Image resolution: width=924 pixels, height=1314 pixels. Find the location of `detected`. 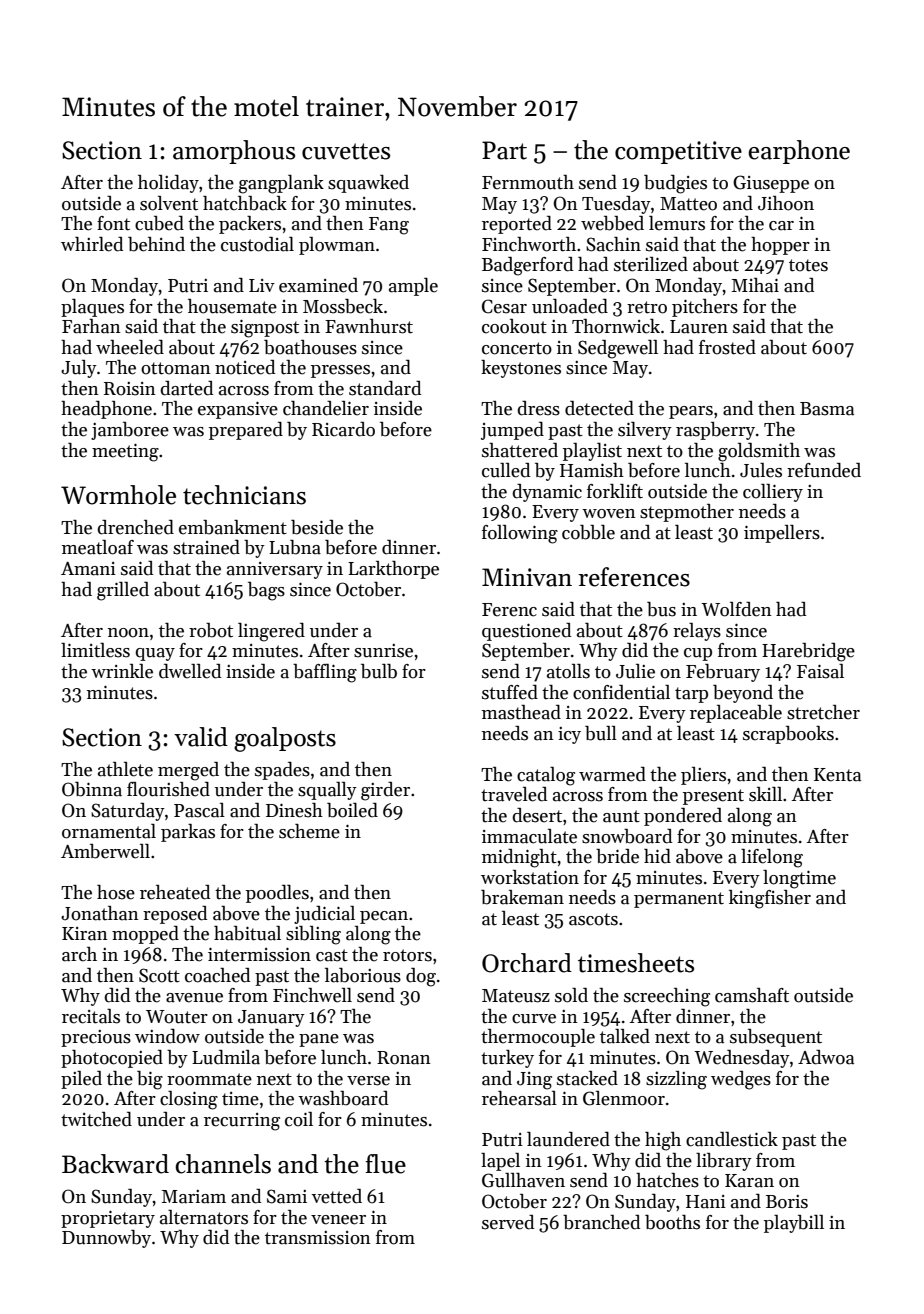

detected is located at coordinates (599, 408).
